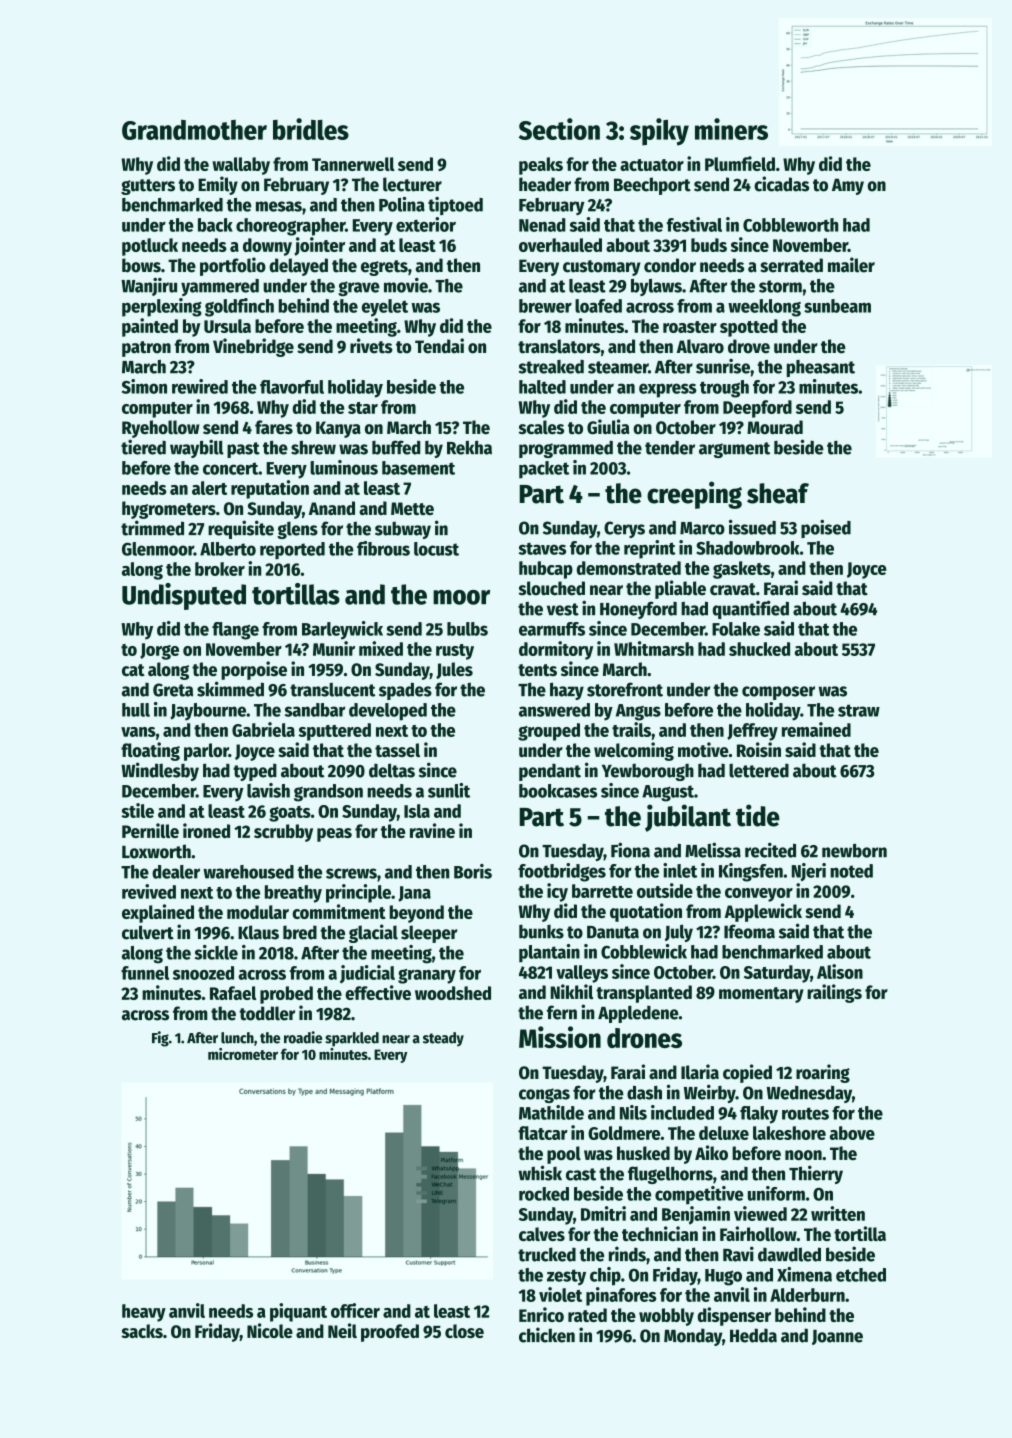  What do you see at coordinates (560, 1294) in the image?
I see `violet` at bounding box center [560, 1294].
